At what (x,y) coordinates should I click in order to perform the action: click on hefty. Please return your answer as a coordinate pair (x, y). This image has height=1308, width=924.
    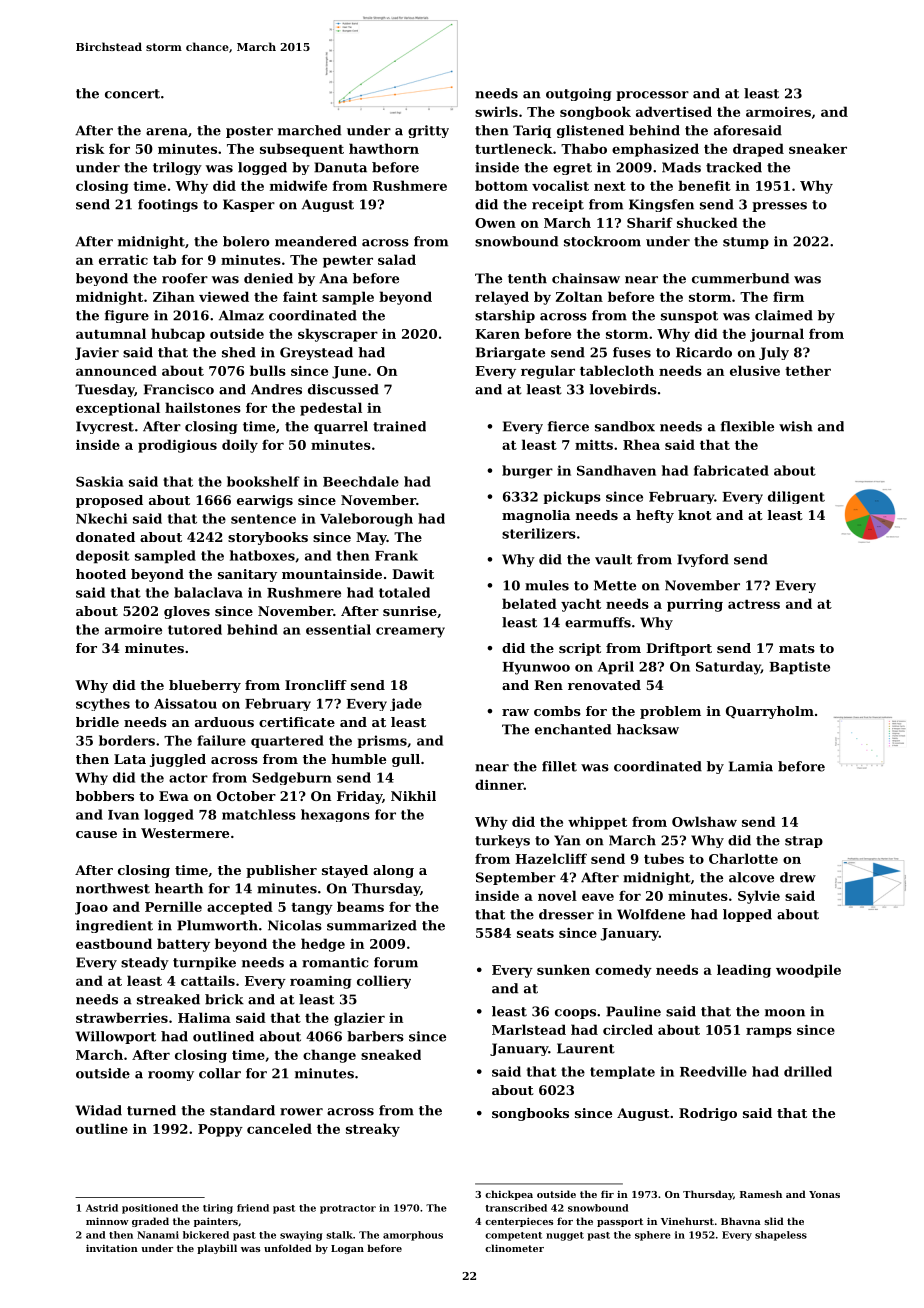
    Looking at the image, I should click on (655, 516).
